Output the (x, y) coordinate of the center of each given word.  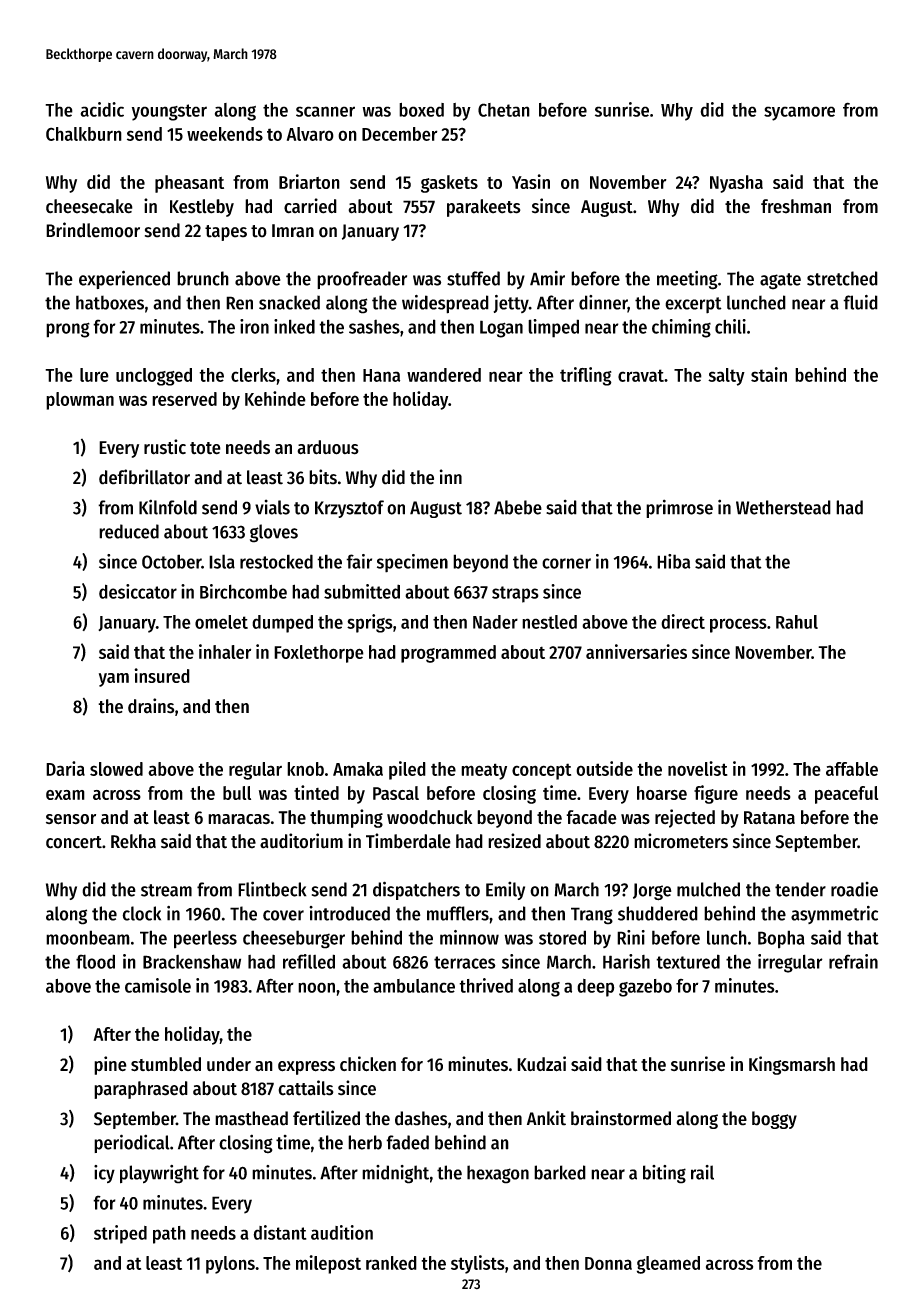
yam (114, 680)
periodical (132, 1143)
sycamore (799, 113)
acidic (102, 109)
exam (65, 795)
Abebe (518, 507)
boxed (421, 110)
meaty (484, 771)
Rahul (797, 622)
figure (716, 794)
